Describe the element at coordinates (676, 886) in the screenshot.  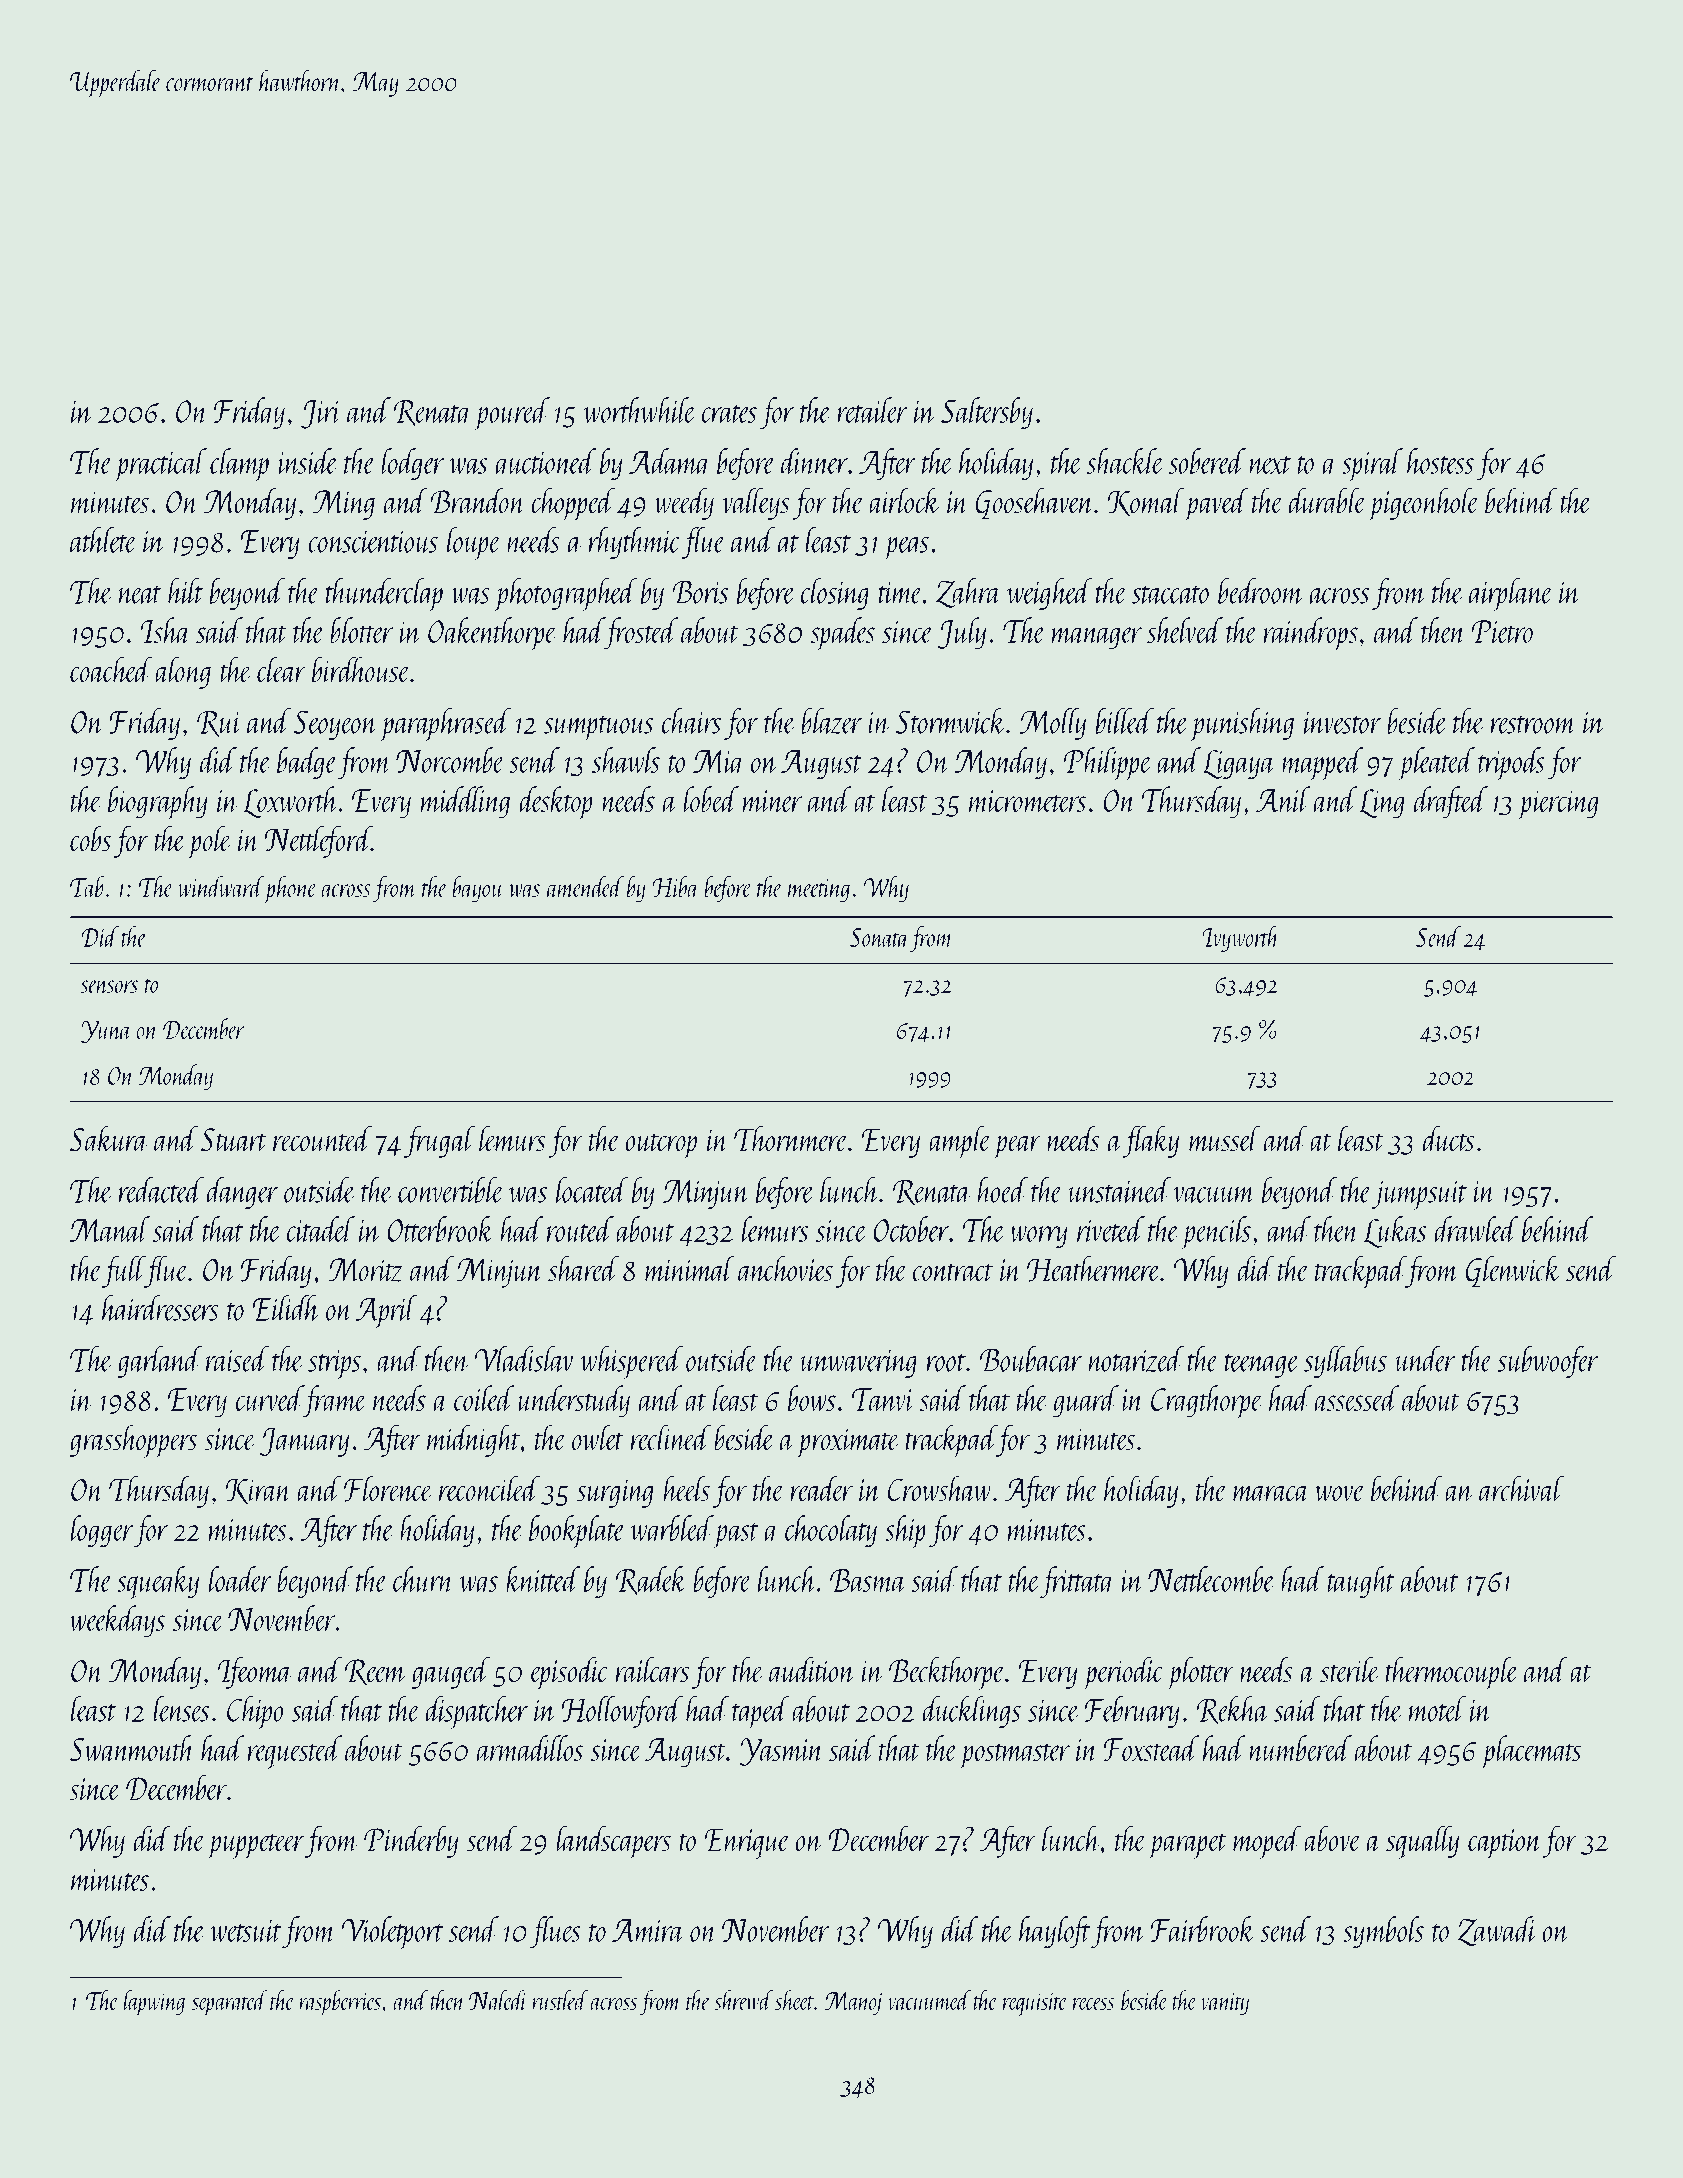
I see `Hiba` at that location.
